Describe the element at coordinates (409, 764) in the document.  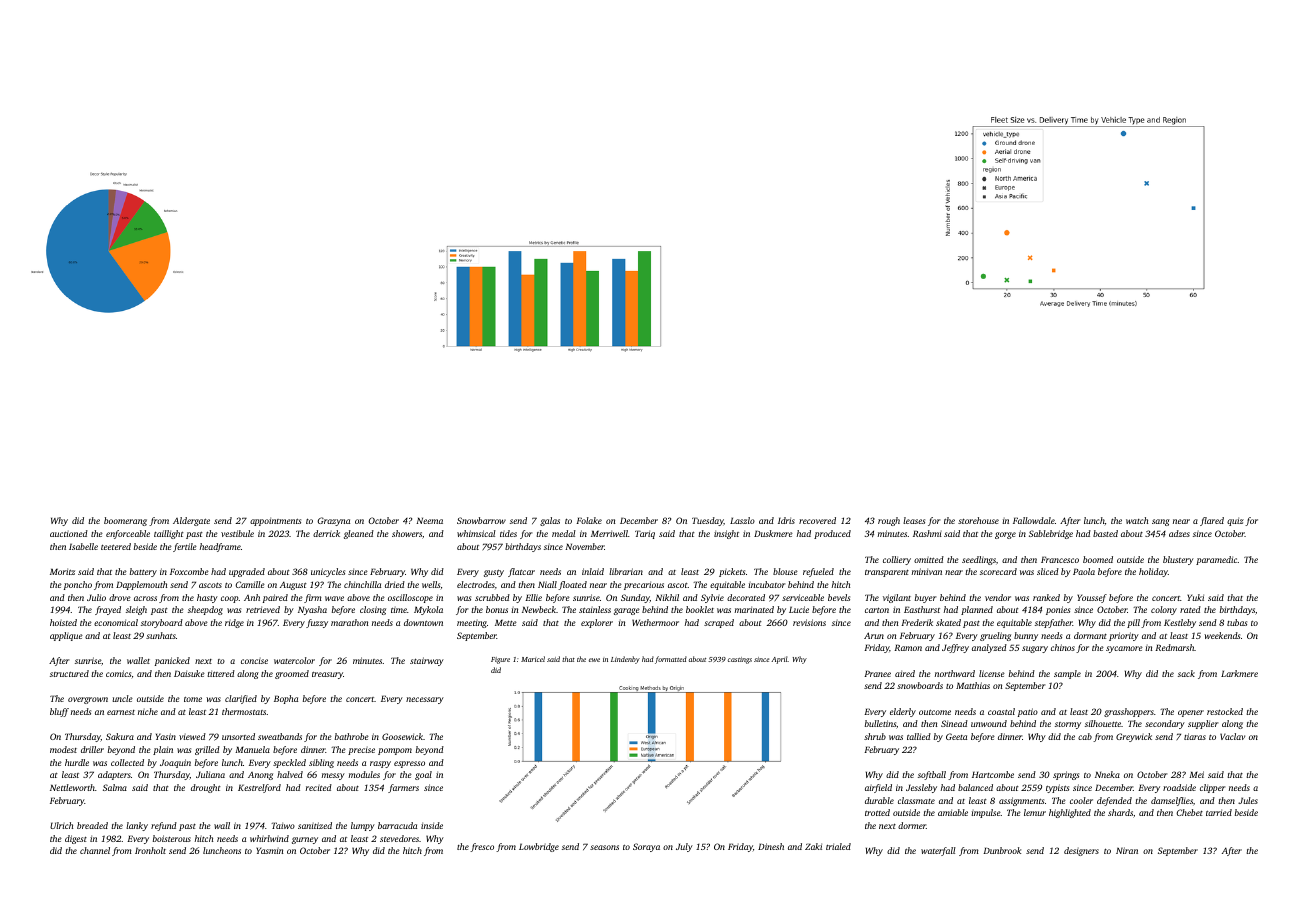
I see `espresso` at that location.
